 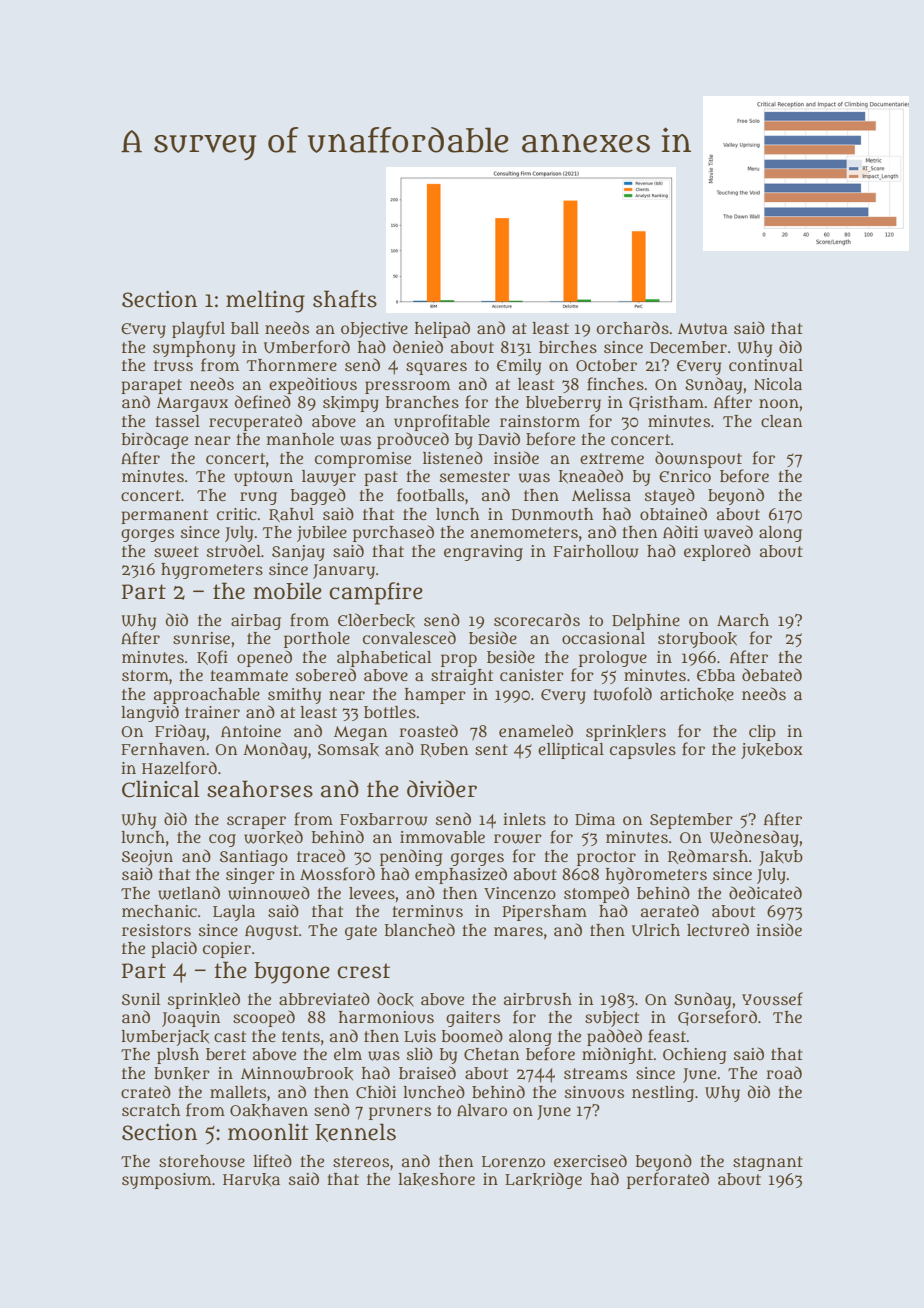 What do you see at coordinates (409, 637) in the document?
I see `convalesced` at bounding box center [409, 637].
